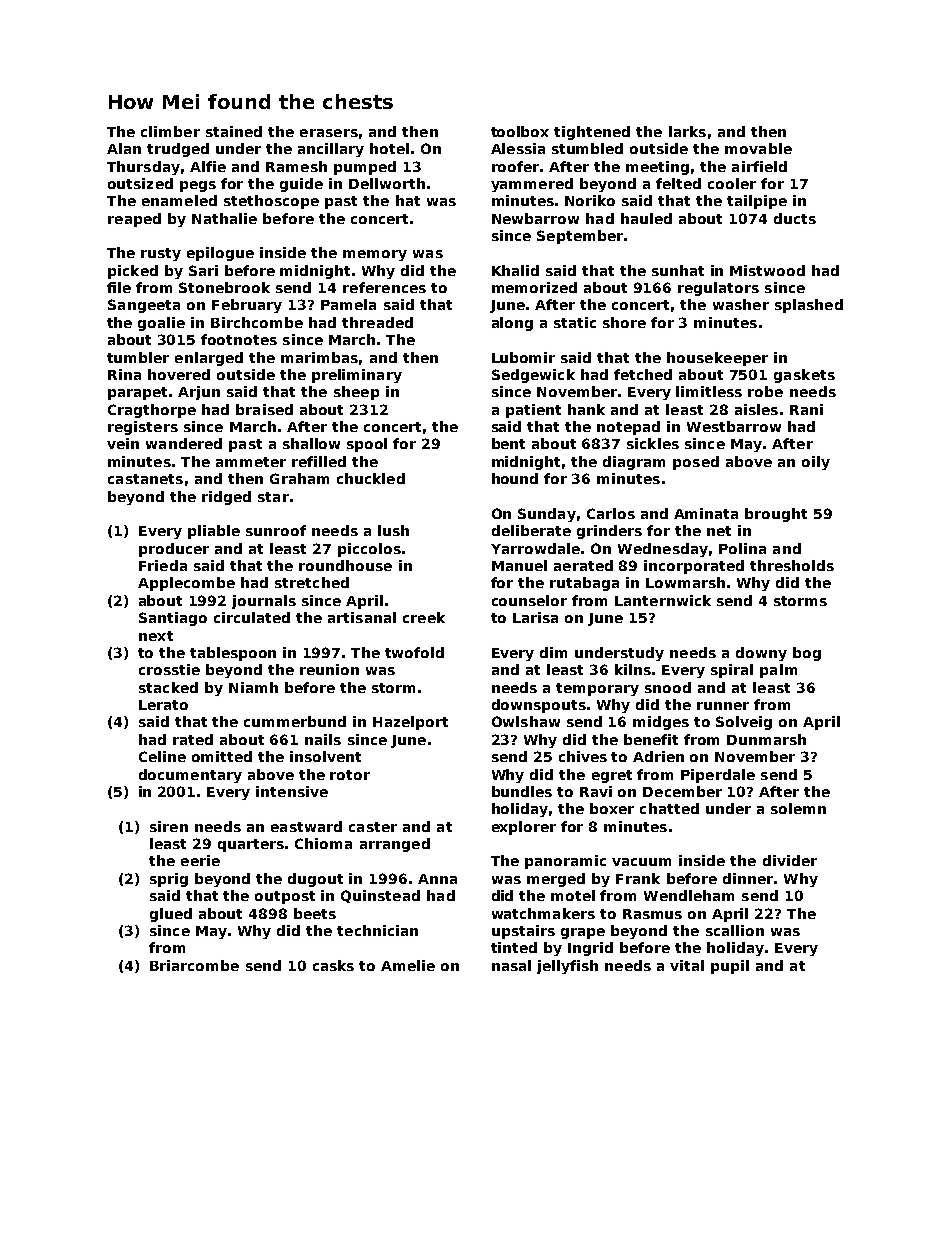 The height and width of the page is (1233, 952). I want to click on counselor, so click(529, 600).
